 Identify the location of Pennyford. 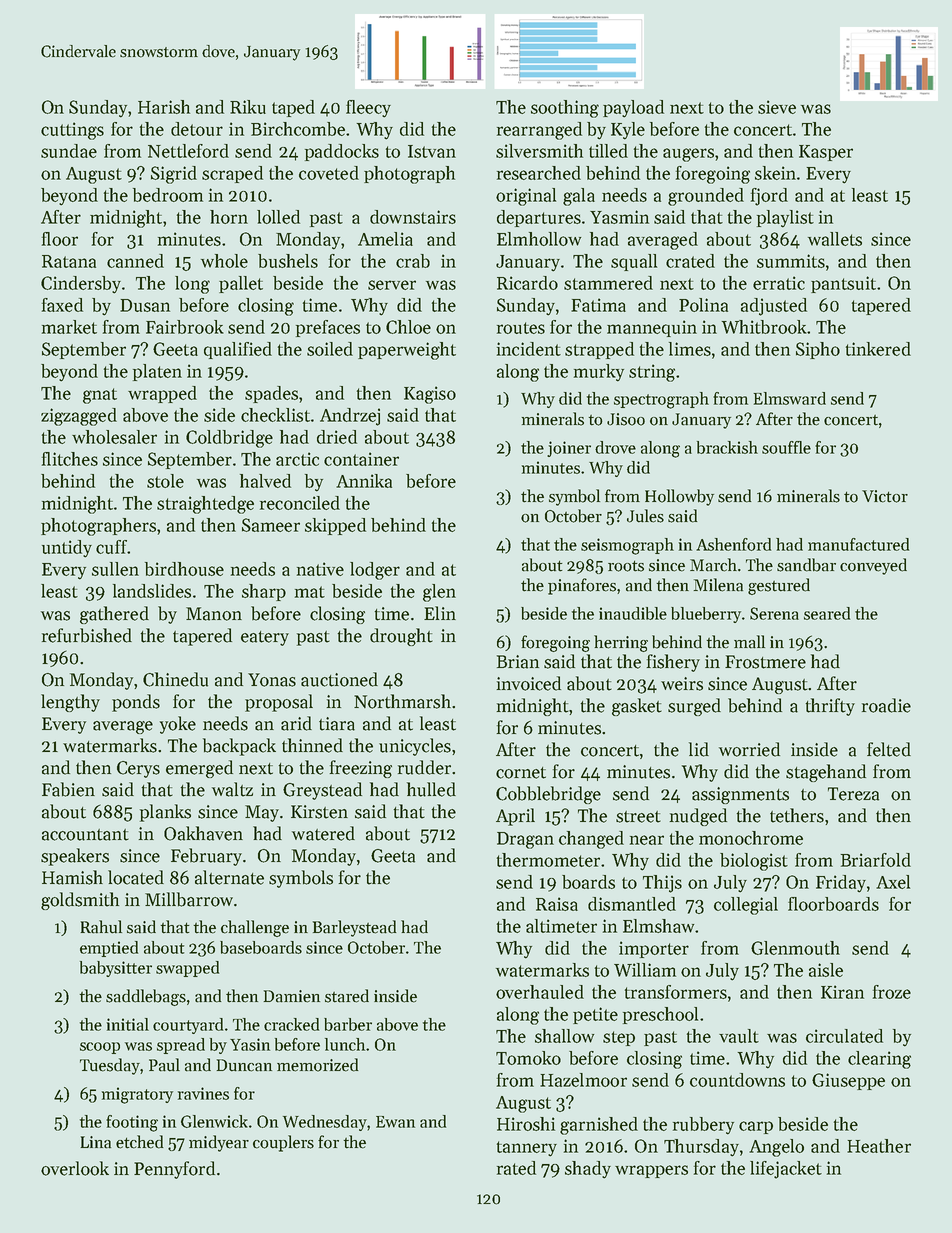
(174, 1170).
